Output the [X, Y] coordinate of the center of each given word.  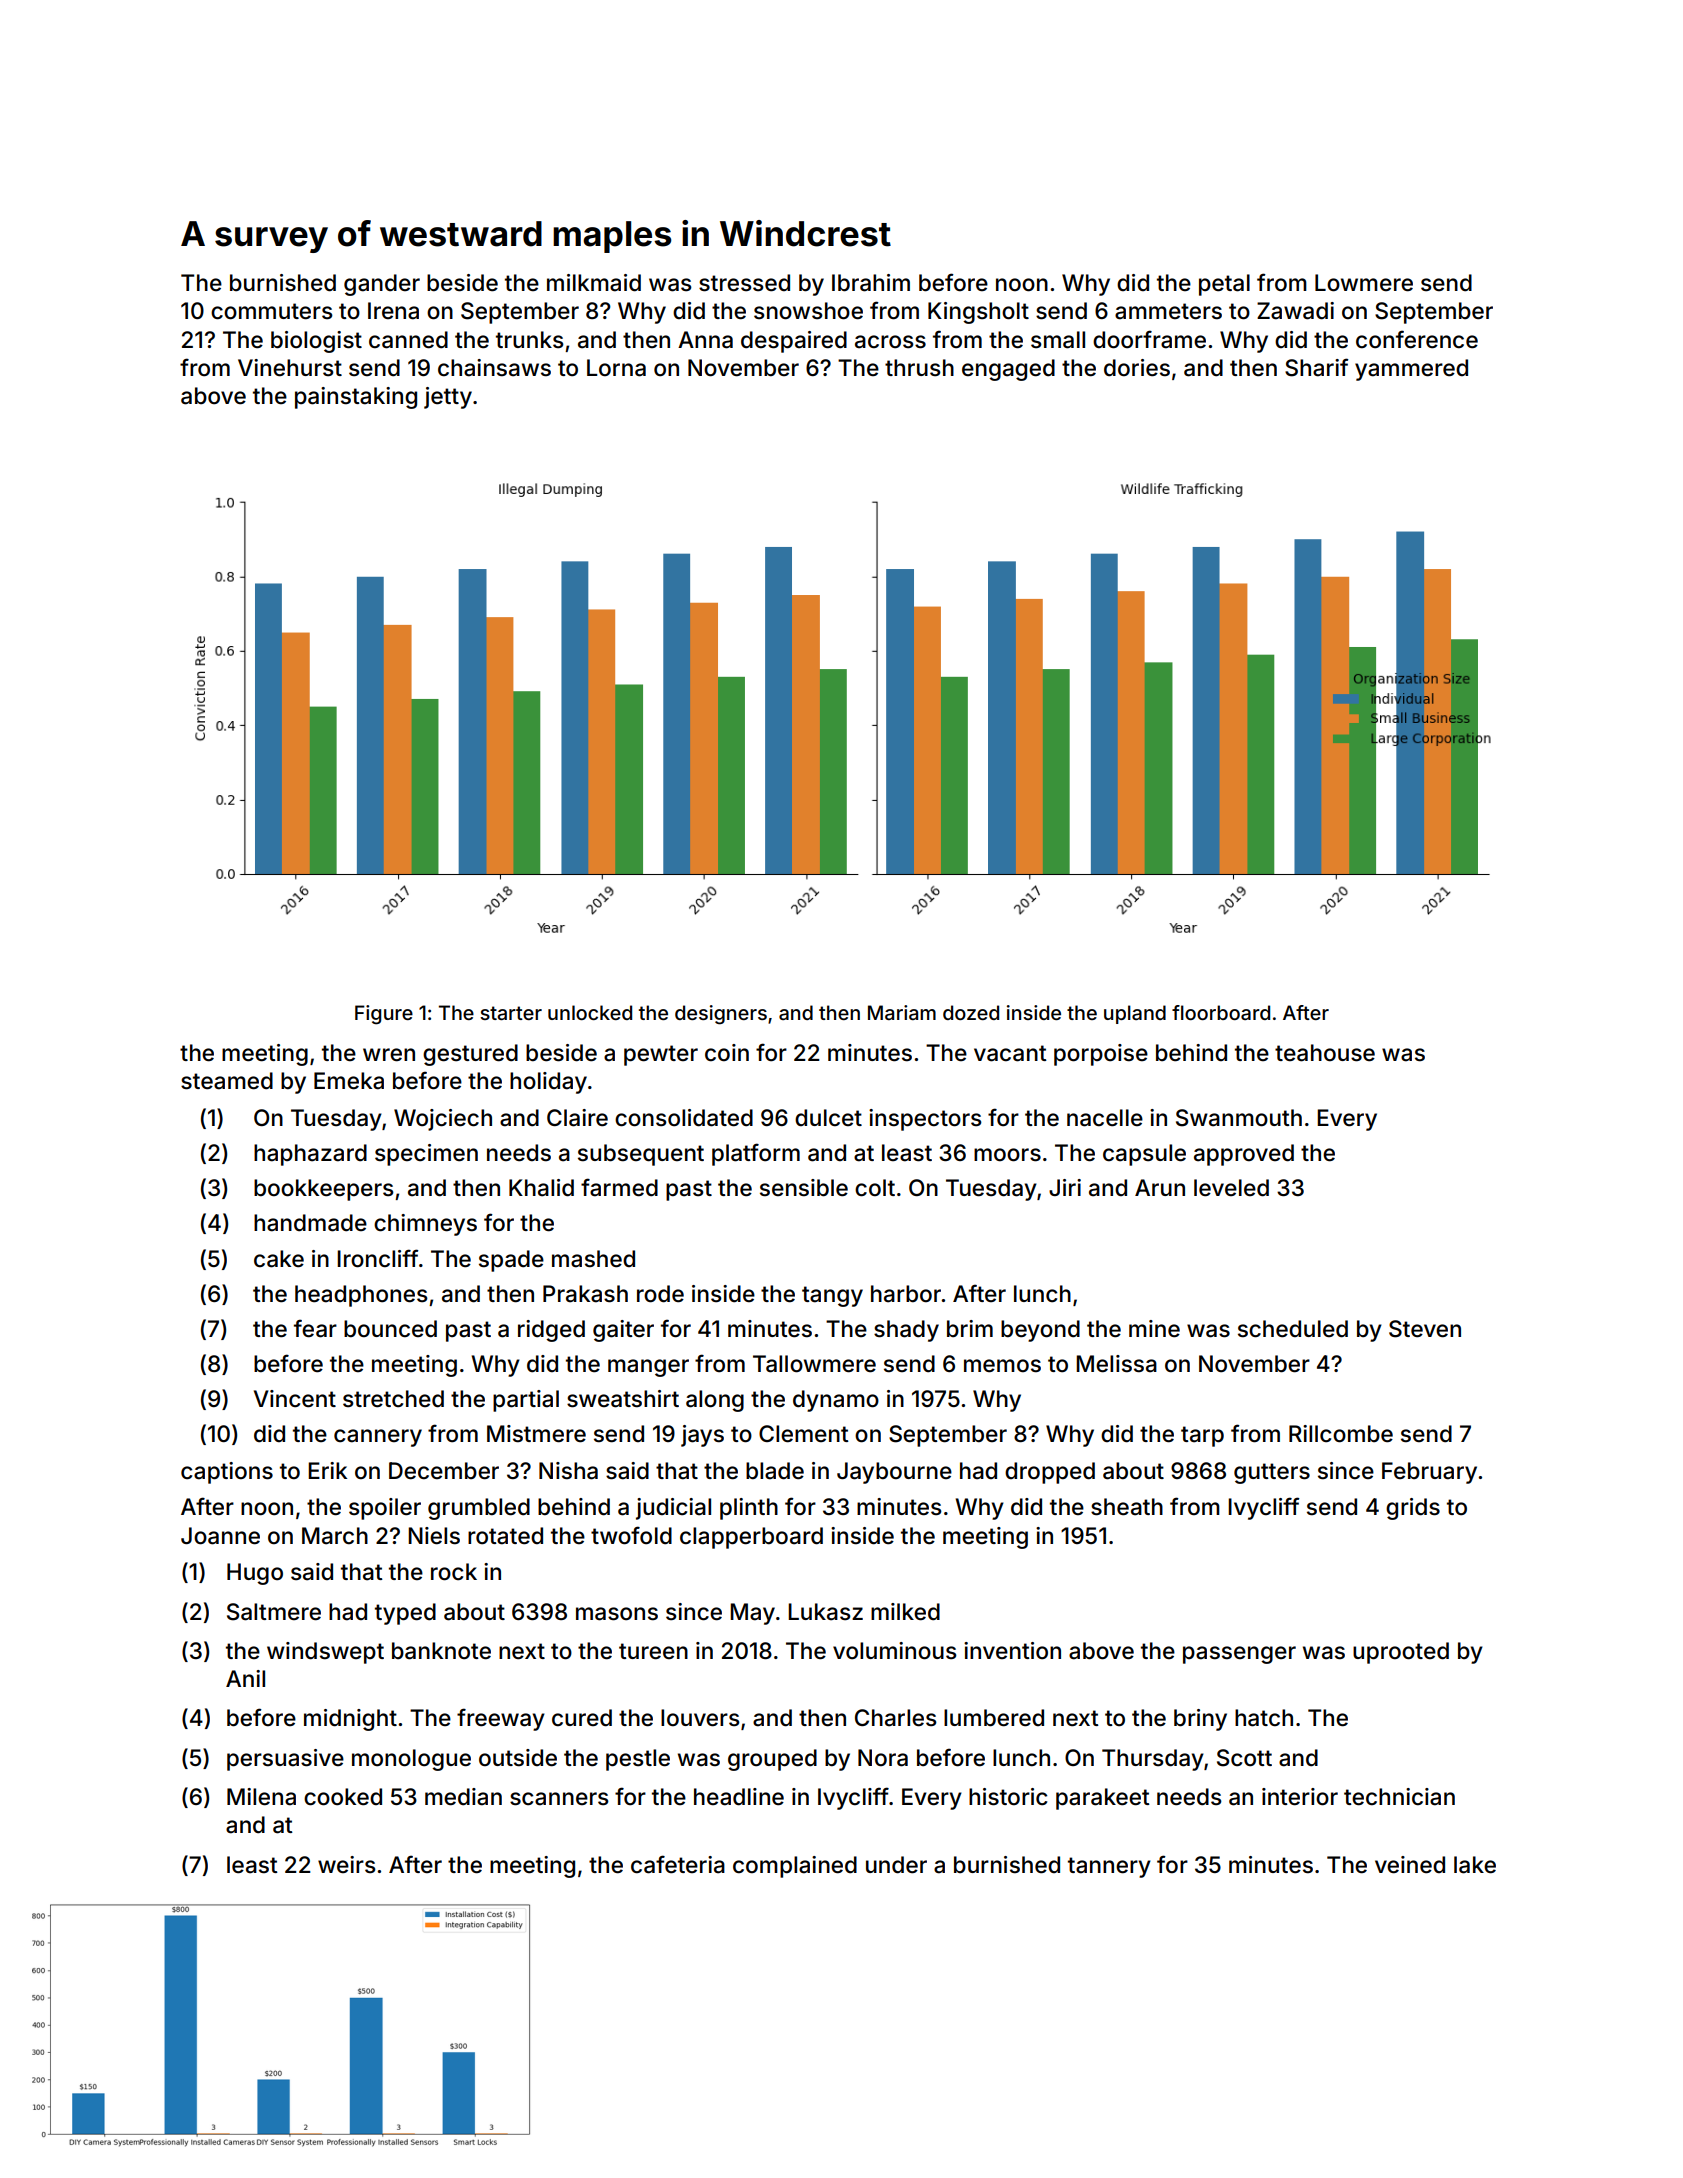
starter [511, 1013]
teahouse [1325, 1053]
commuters [272, 311]
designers [721, 1015]
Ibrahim [871, 283]
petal [1224, 285]
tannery [1109, 1867]
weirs [347, 1865]
